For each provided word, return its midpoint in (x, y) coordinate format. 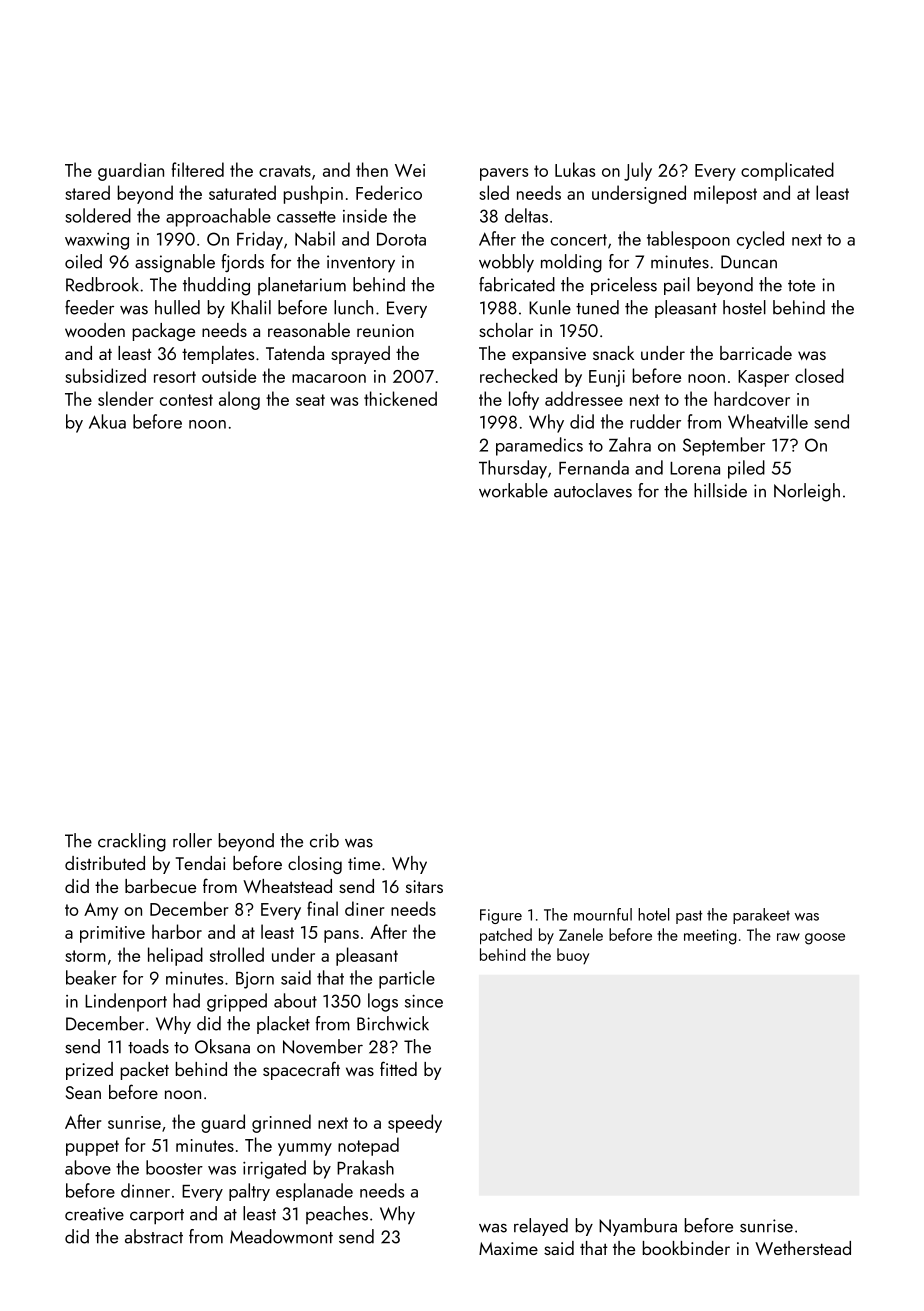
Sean (83, 1092)
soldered (98, 215)
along (239, 400)
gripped (237, 1002)
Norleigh (807, 492)
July (638, 171)
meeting (710, 937)
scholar (506, 330)
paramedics (539, 446)
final (322, 908)
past (689, 917)
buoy (573, 956)
